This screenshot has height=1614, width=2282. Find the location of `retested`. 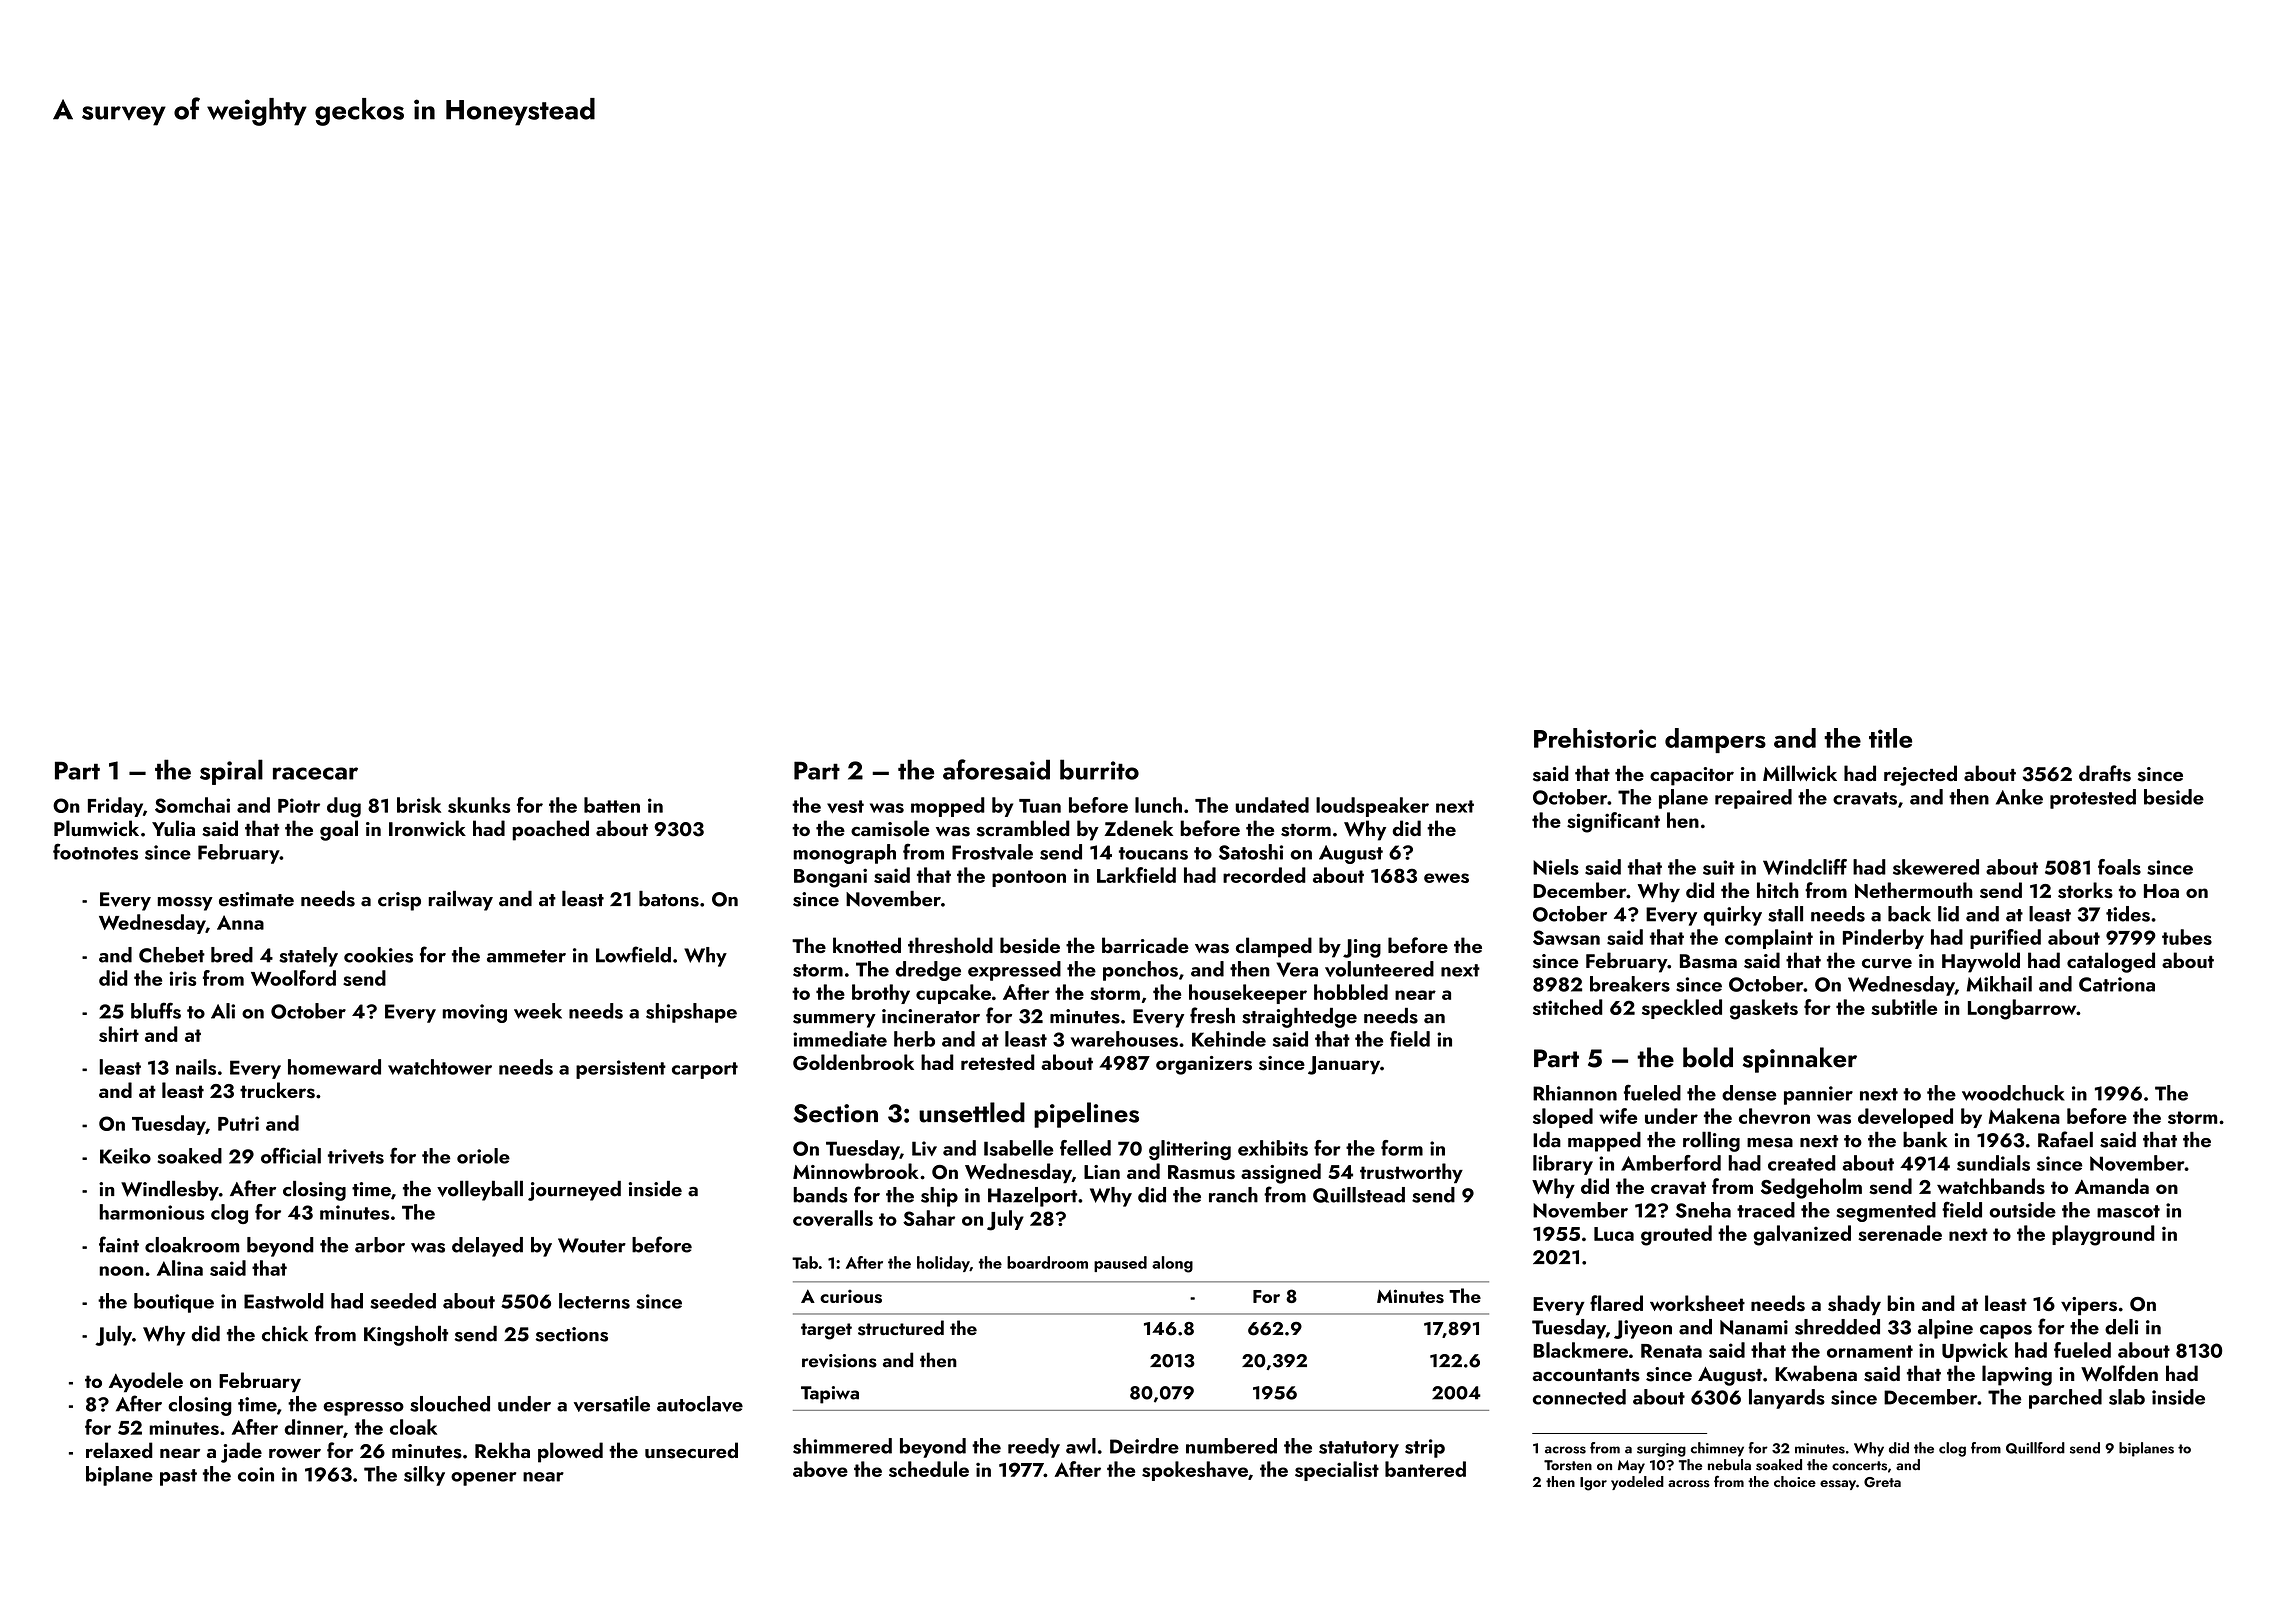

retested is located at coordinates (998, 1062).
